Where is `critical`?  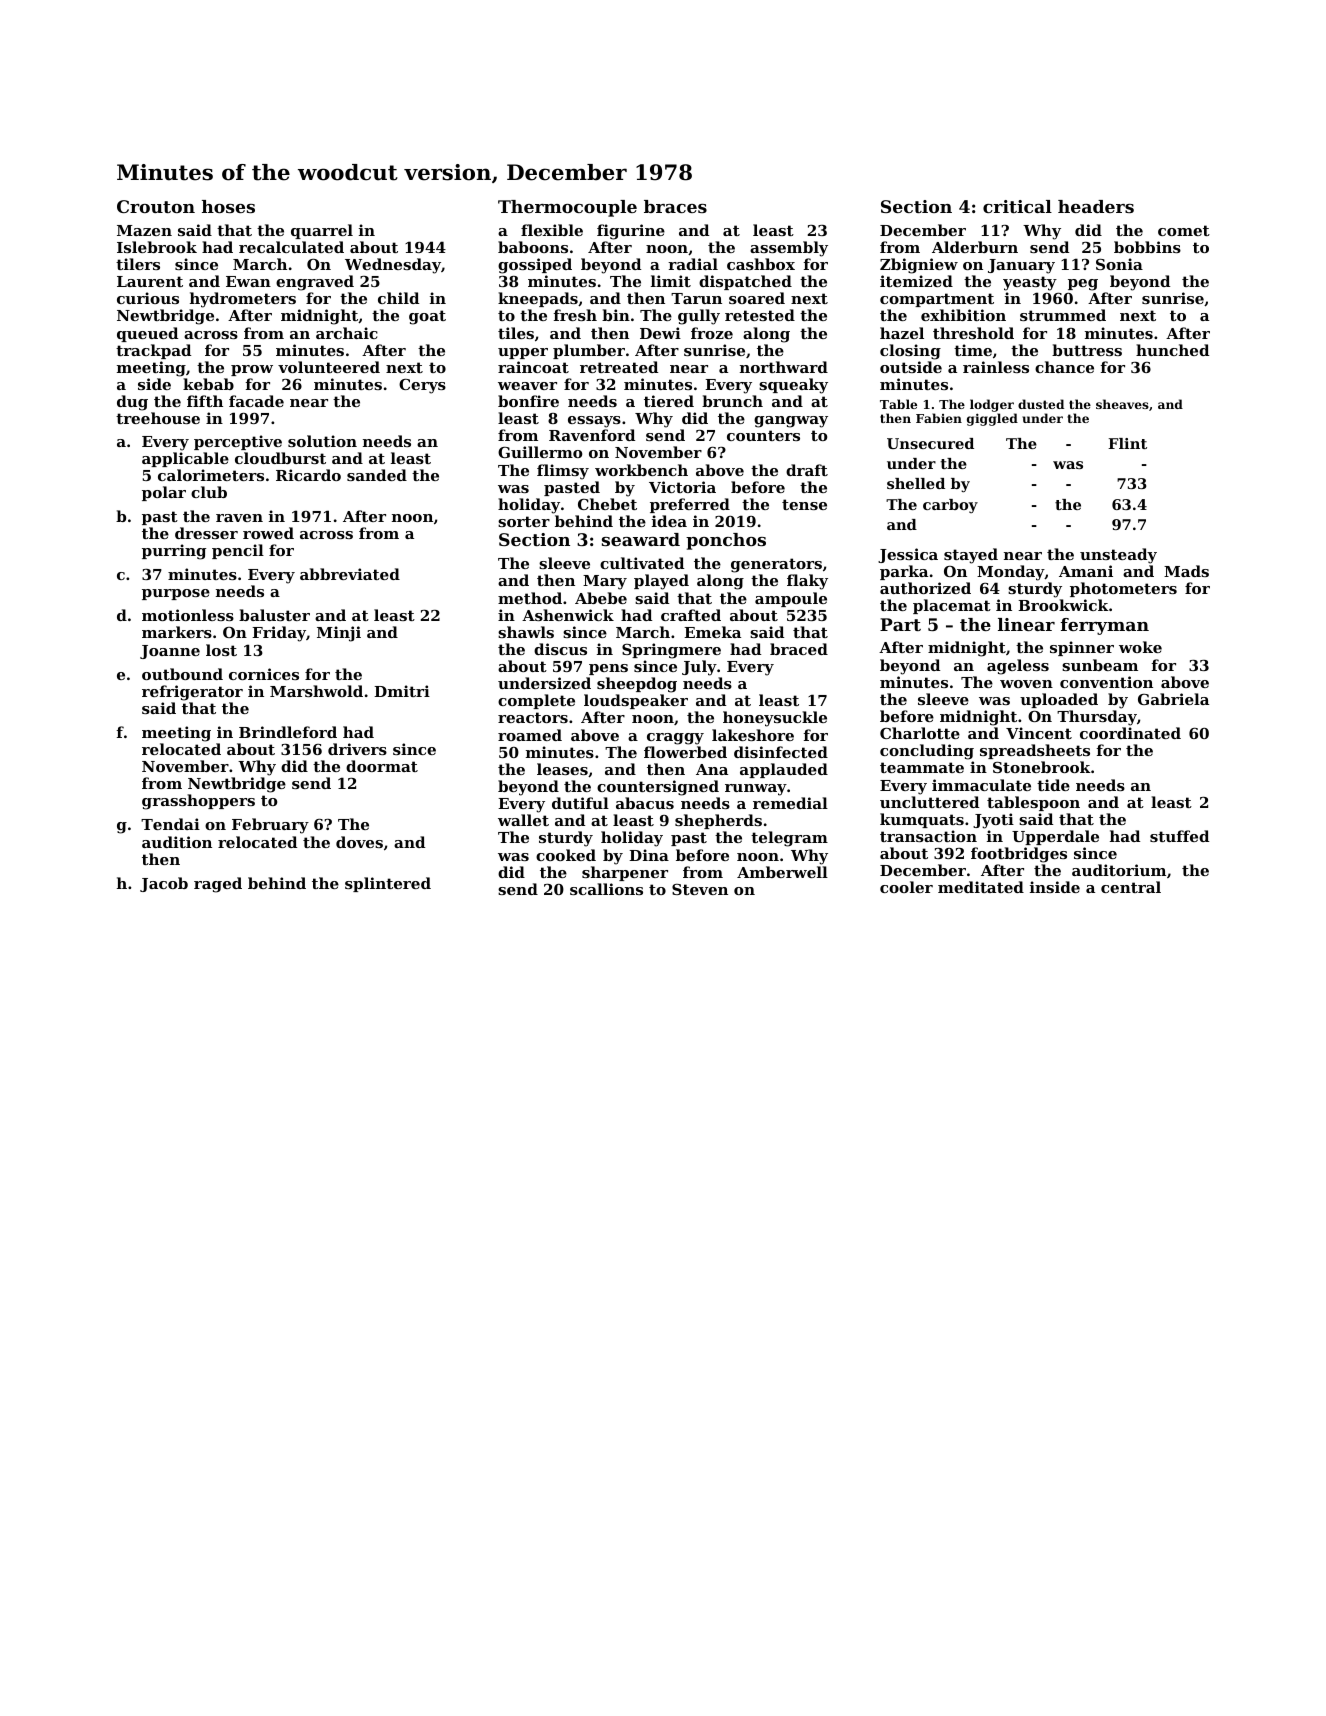
critical is located at coordinates (1017, 206).
